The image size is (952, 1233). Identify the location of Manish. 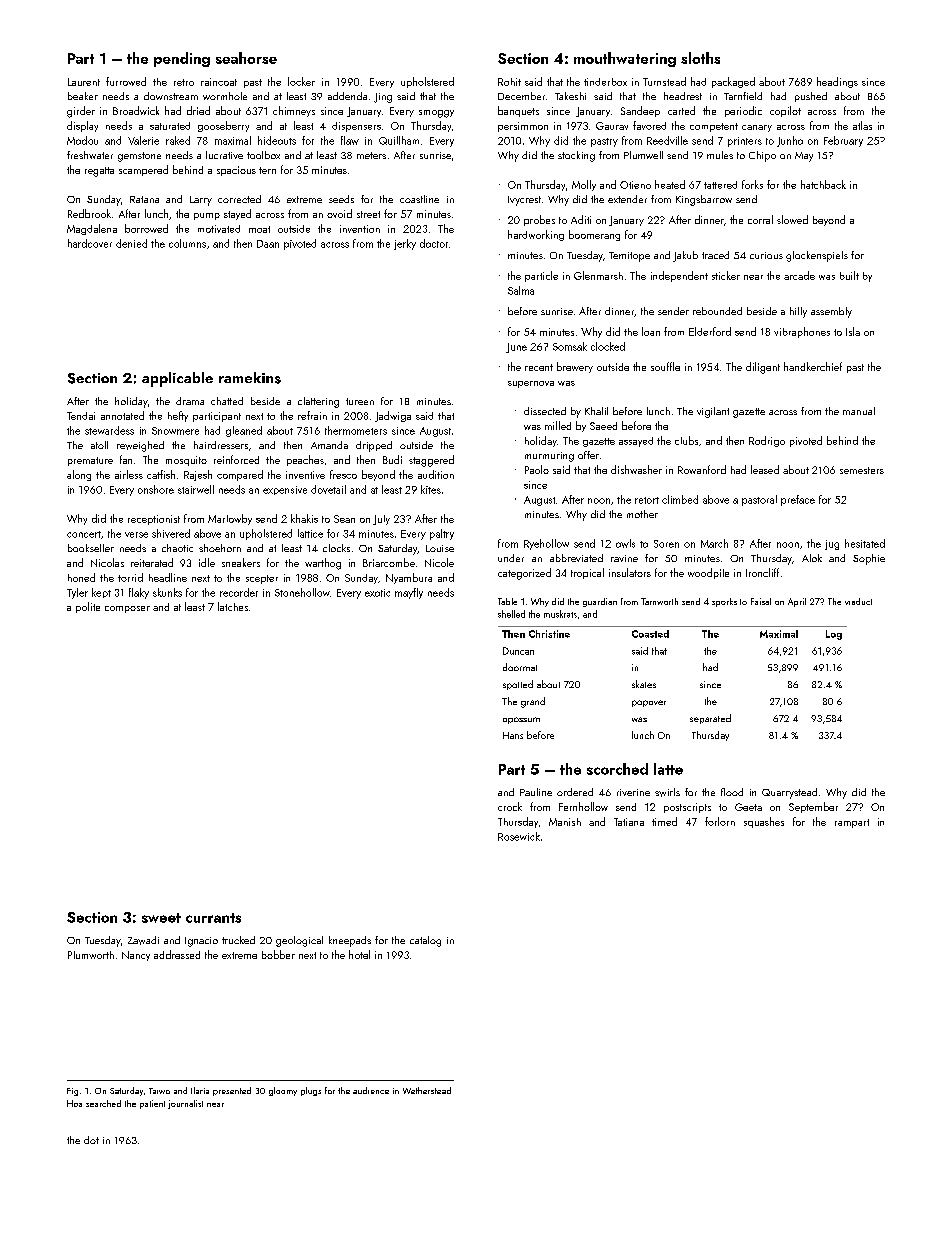
(565, 822).
